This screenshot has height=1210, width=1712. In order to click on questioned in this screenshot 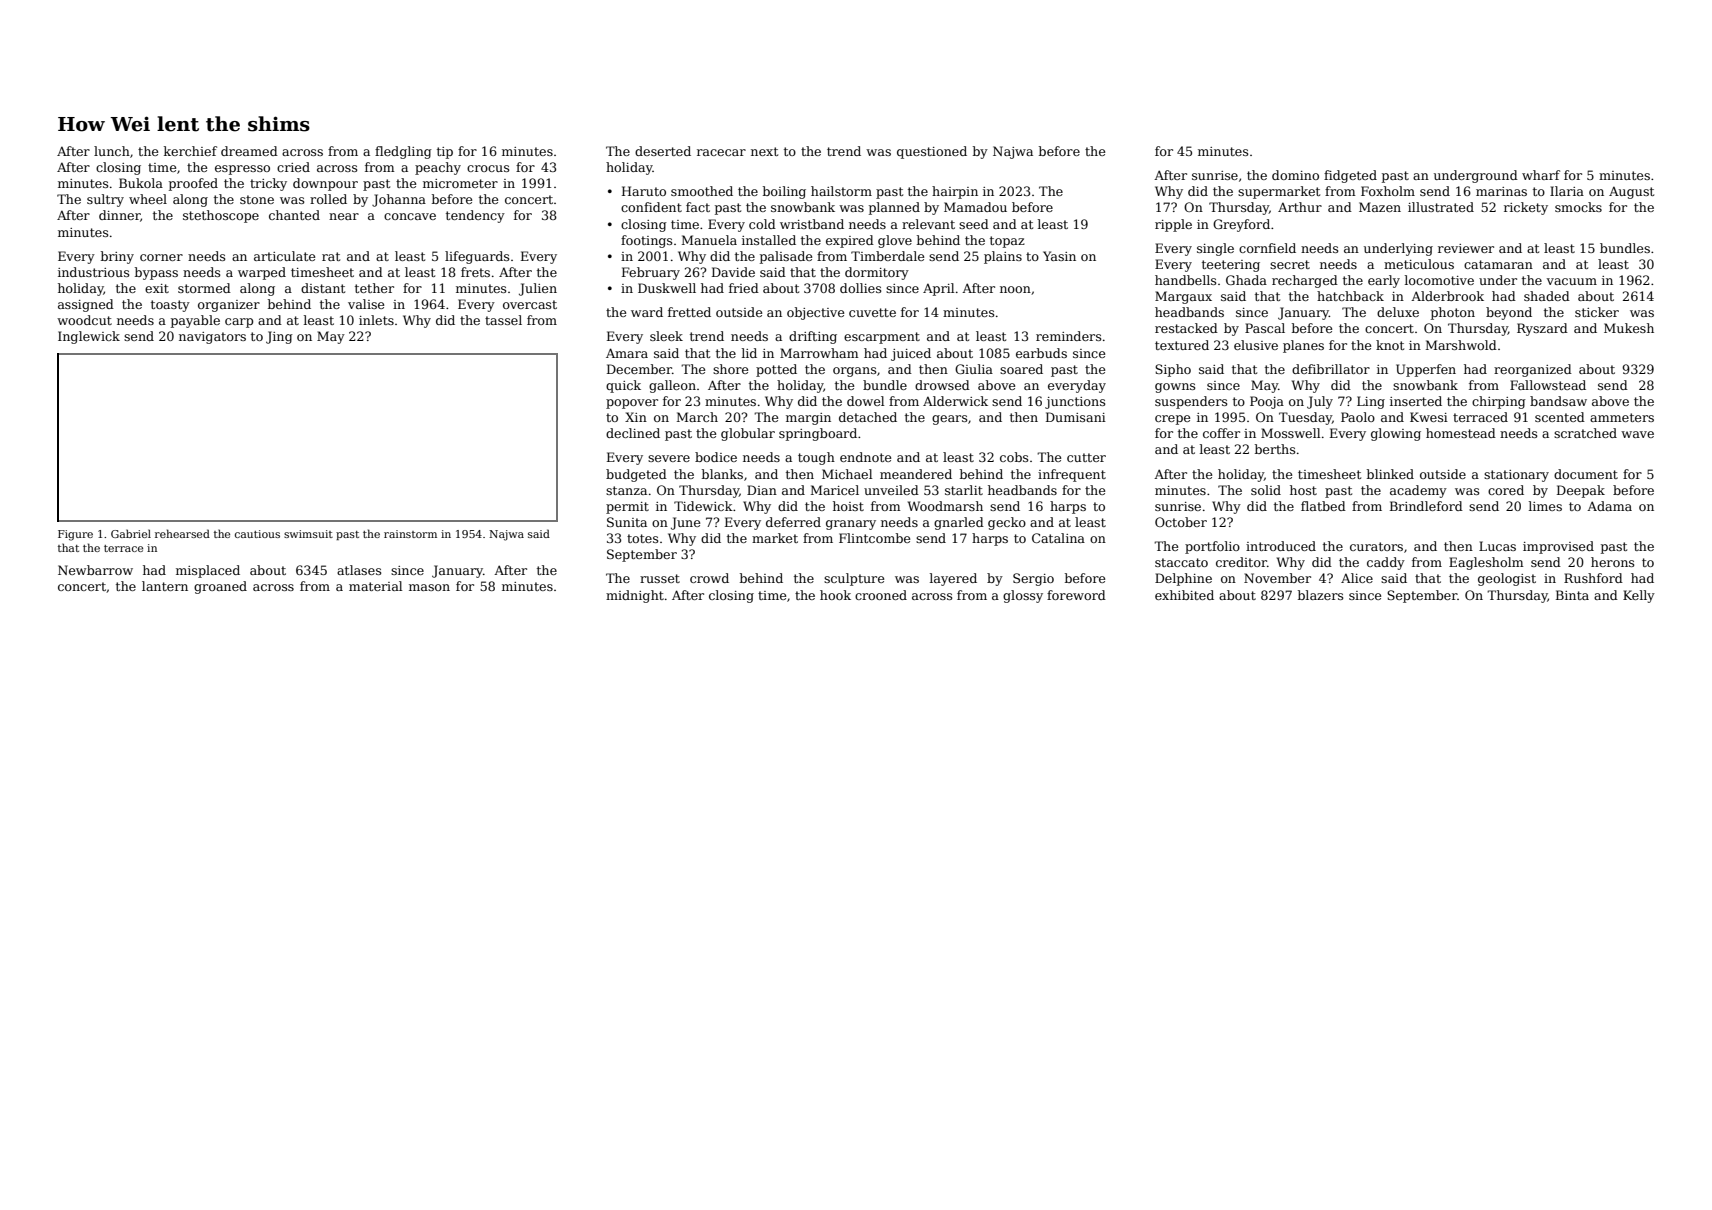, I will do `click(932, 152)`.
